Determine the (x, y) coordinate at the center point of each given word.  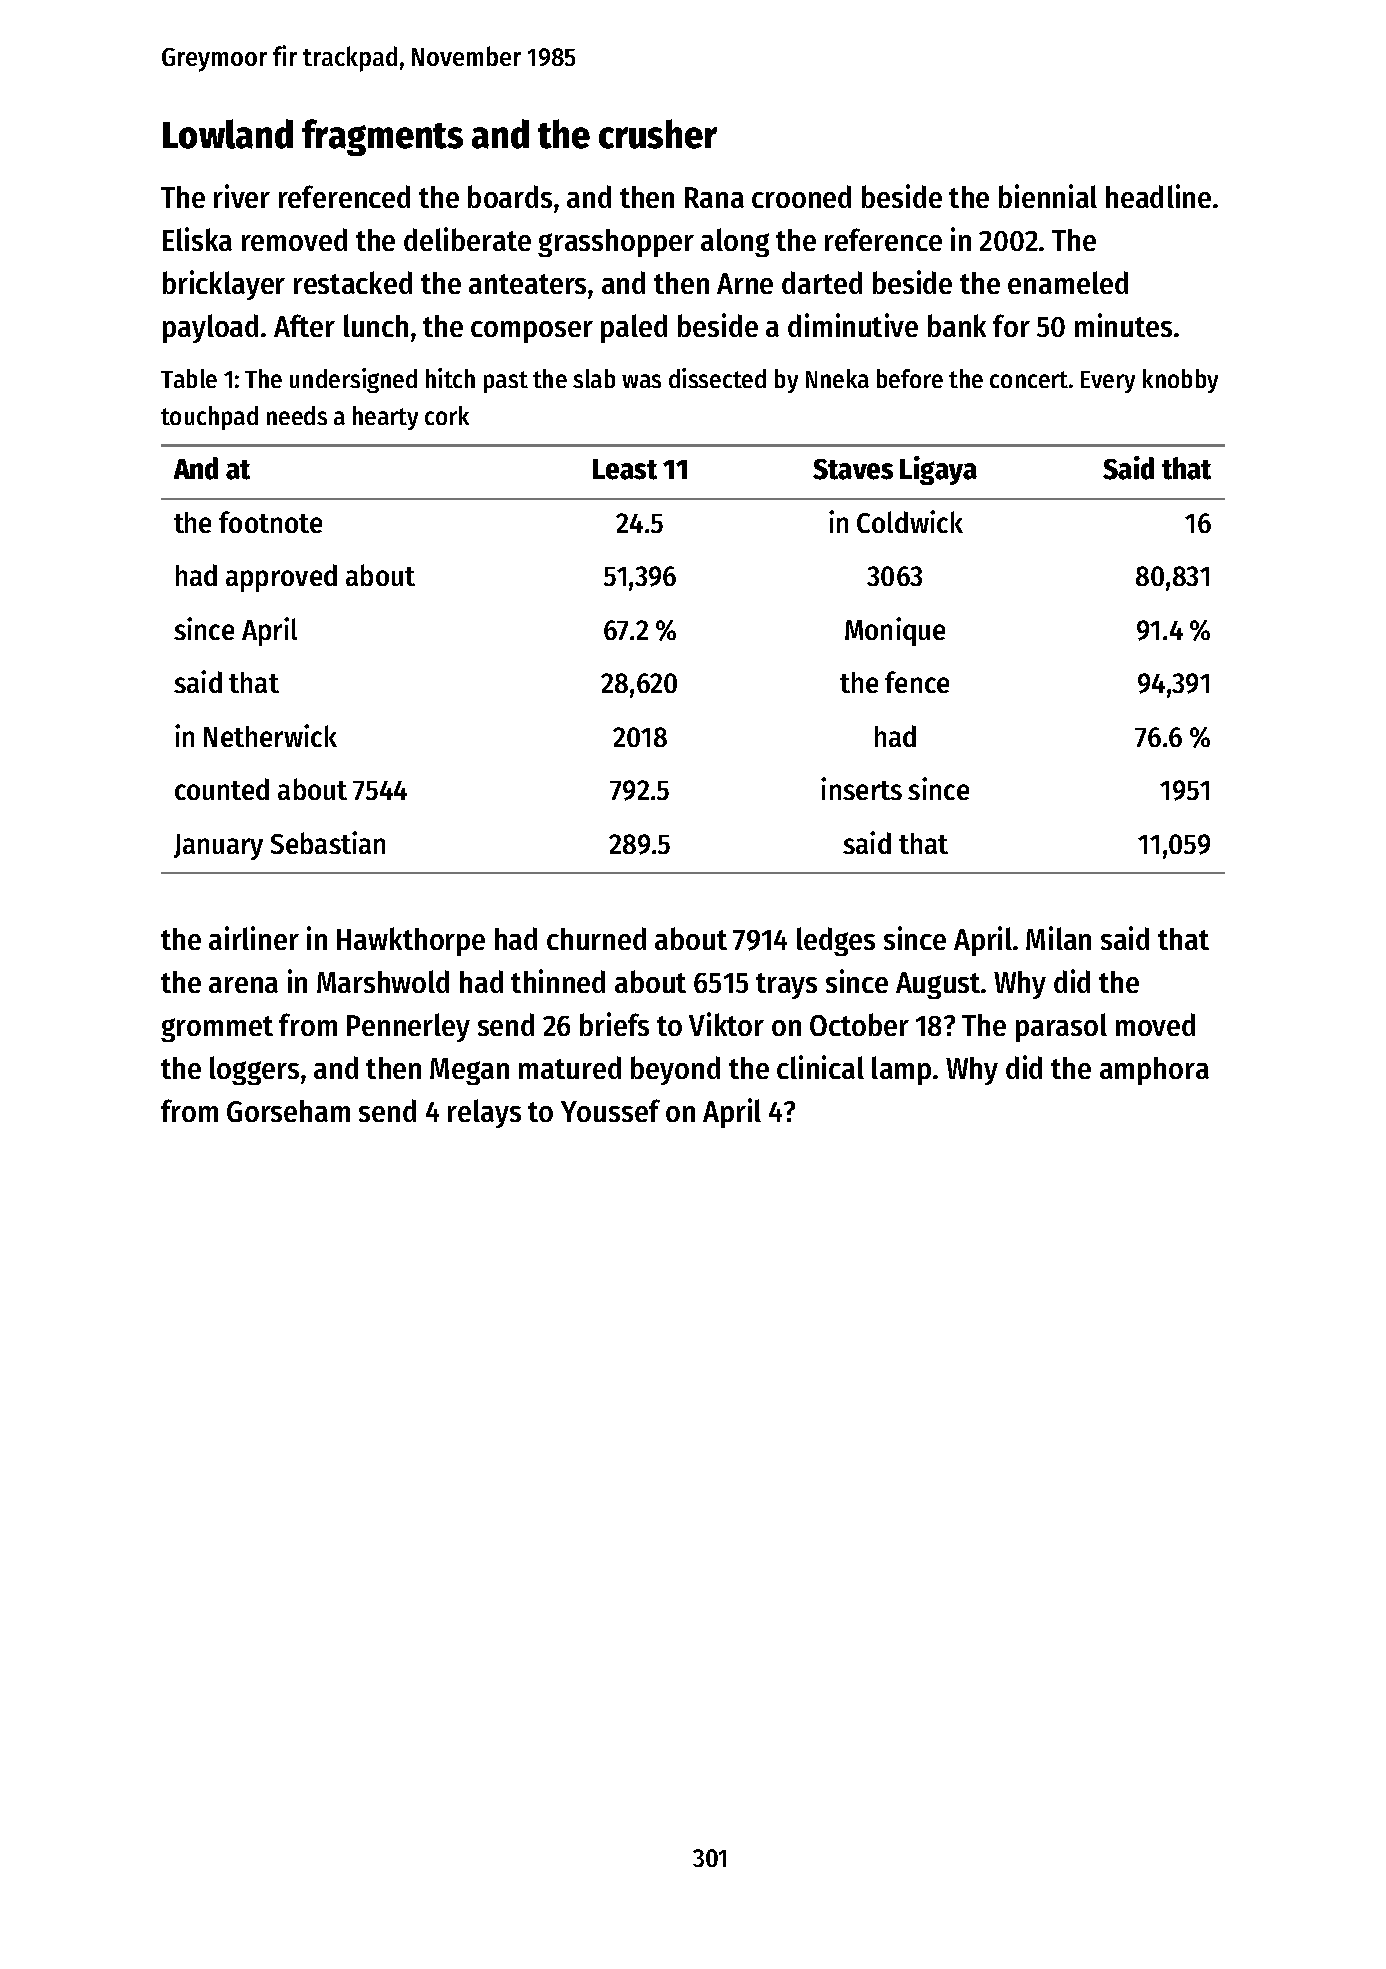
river (242, 196)
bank (957, 325)
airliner (254, 938)
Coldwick (910, 521)
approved (281, 578)
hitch (450, 378)
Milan (1058, 938)
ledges (836, 941)
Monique (895, 631)
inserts (861, 788)
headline (1158, 196)
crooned (801, 196)
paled (634, 328)
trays (786, 986)
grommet (217, 1029)
